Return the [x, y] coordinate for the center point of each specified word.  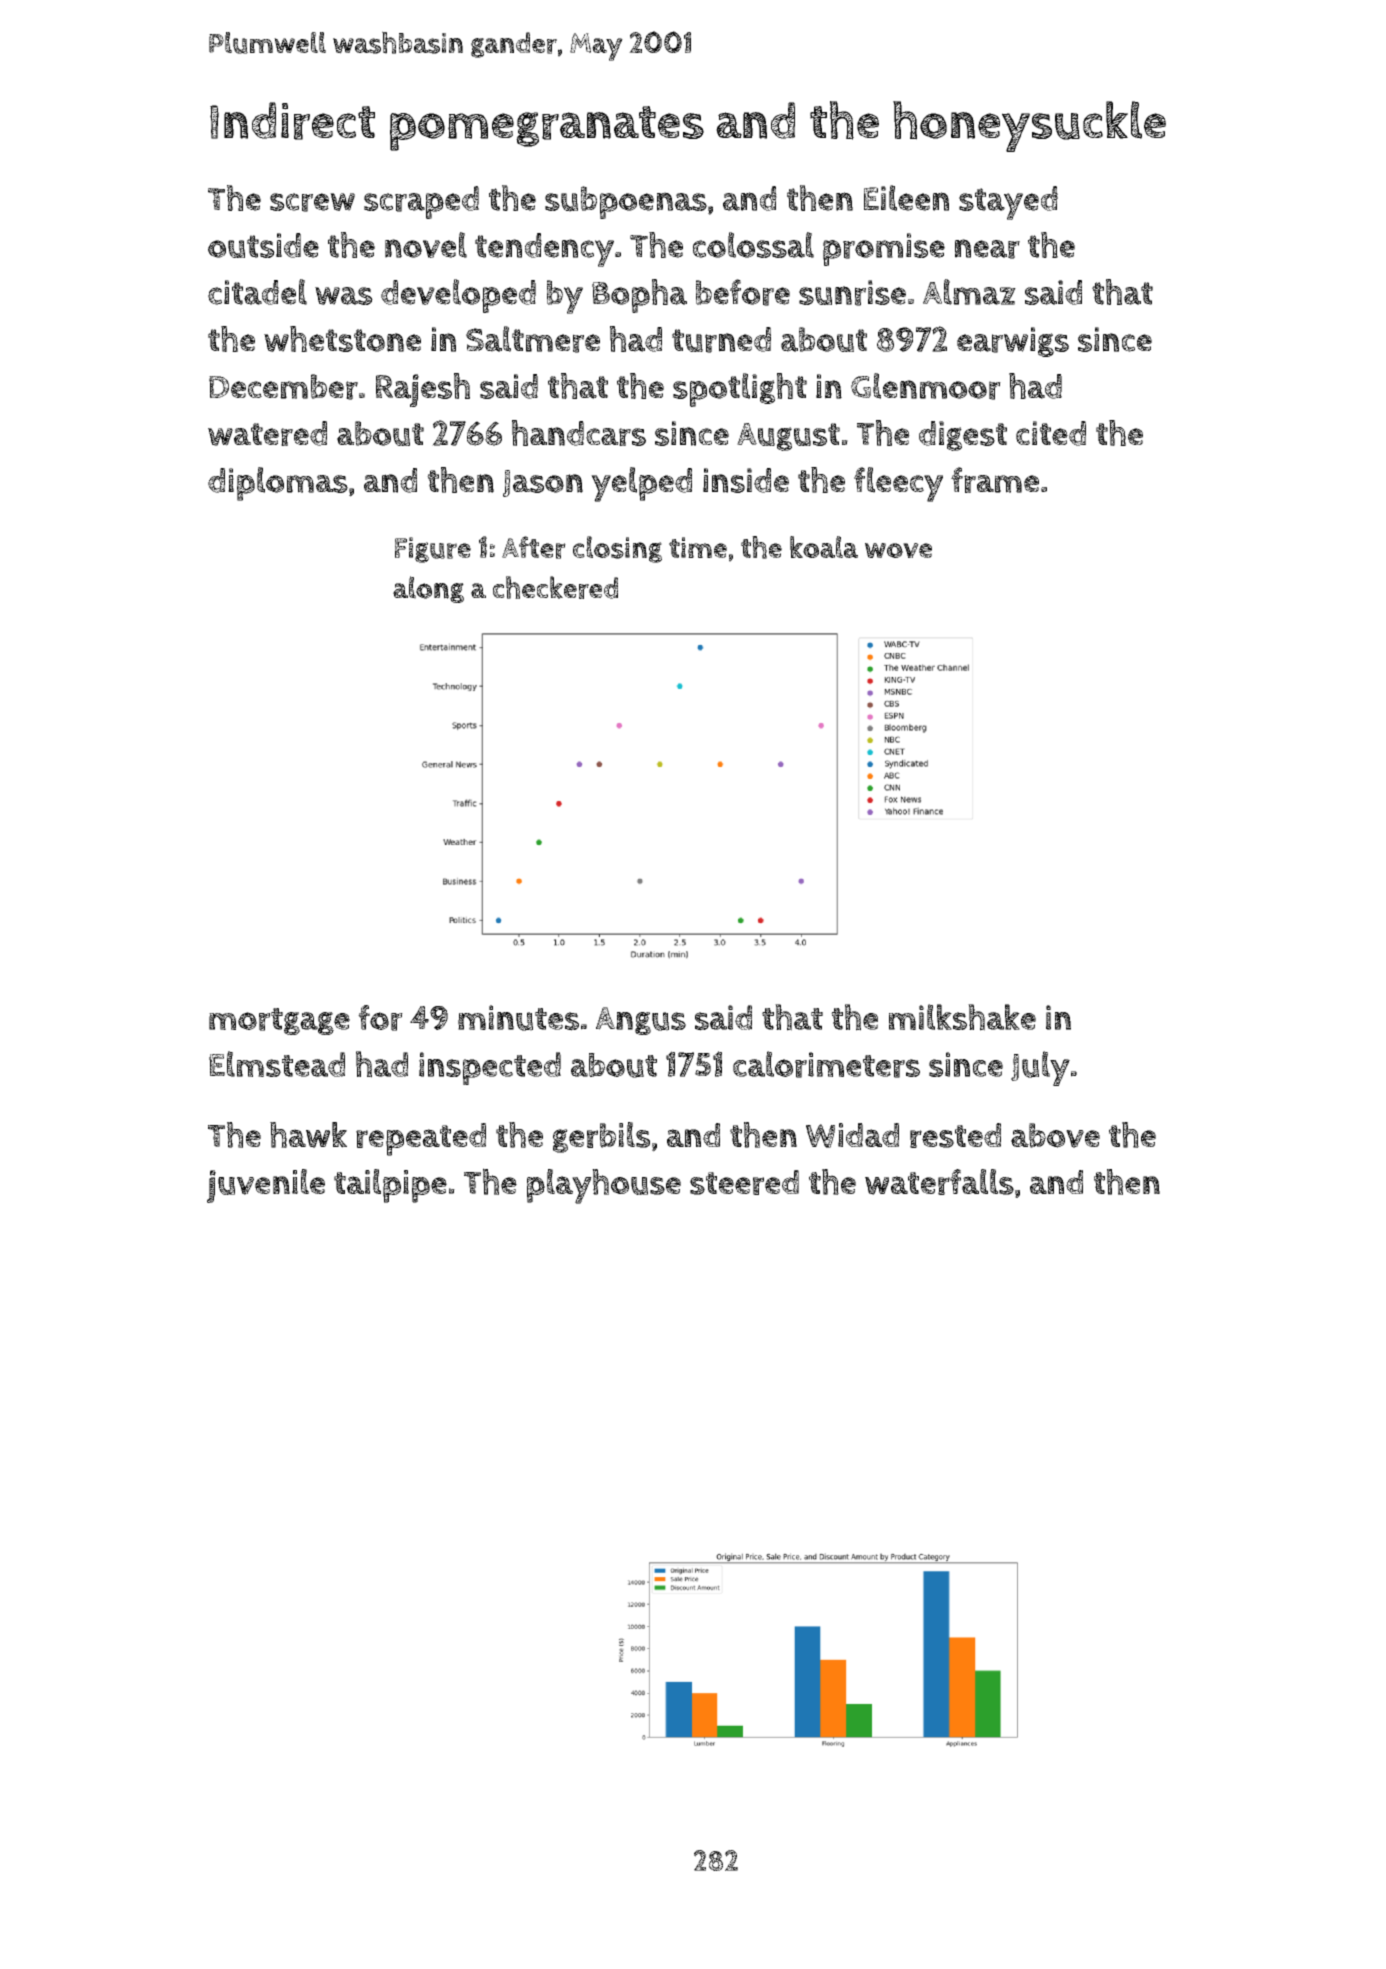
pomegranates [547, 128]
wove [898, 550]
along [428, 589]
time [698, 547]
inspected [490, 1068]
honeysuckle [1029, 126]
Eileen [906, 198]
